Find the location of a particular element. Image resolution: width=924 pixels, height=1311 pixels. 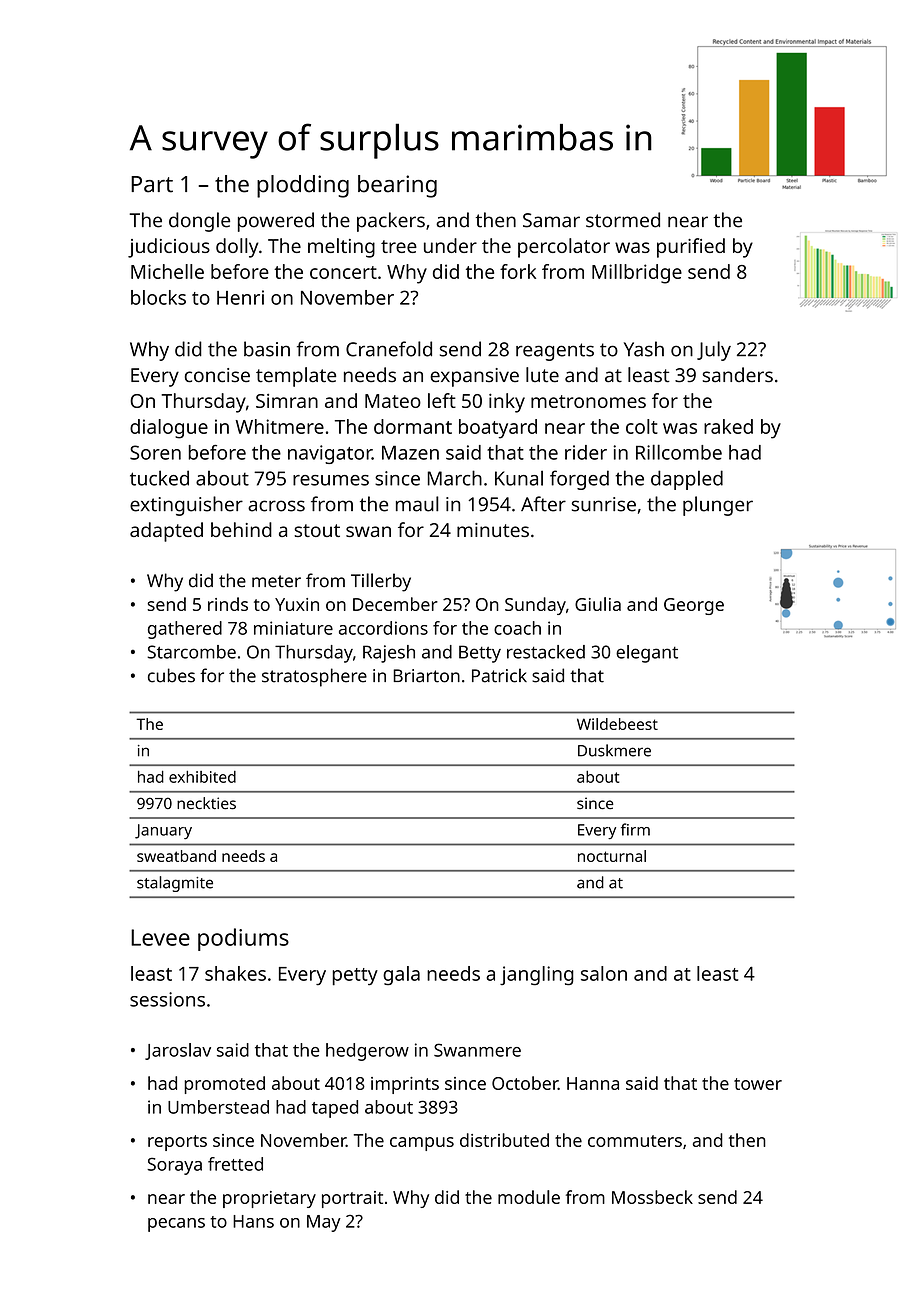

dongle is located at coordinates (199, 222).
